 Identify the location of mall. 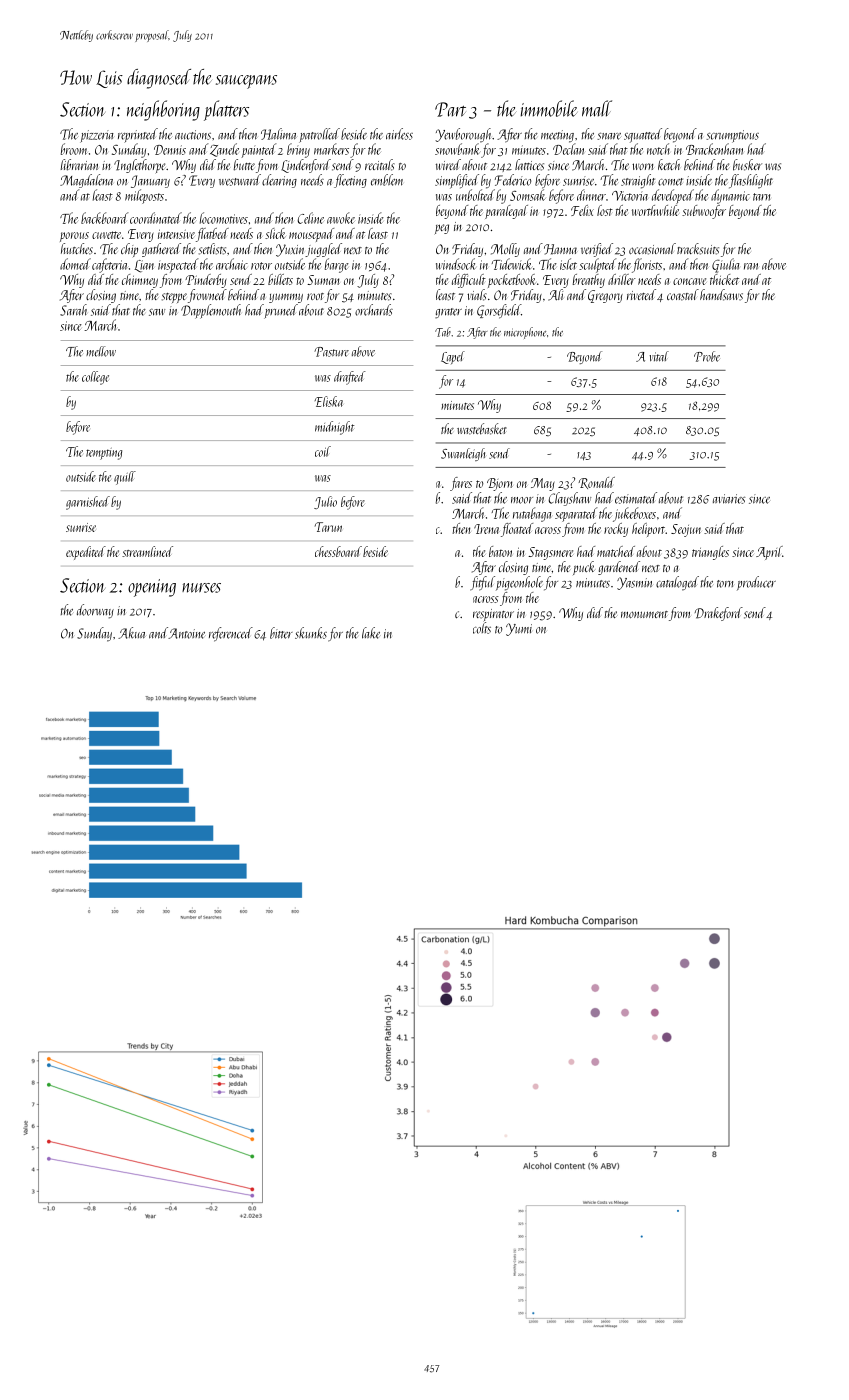
(597, 108).
